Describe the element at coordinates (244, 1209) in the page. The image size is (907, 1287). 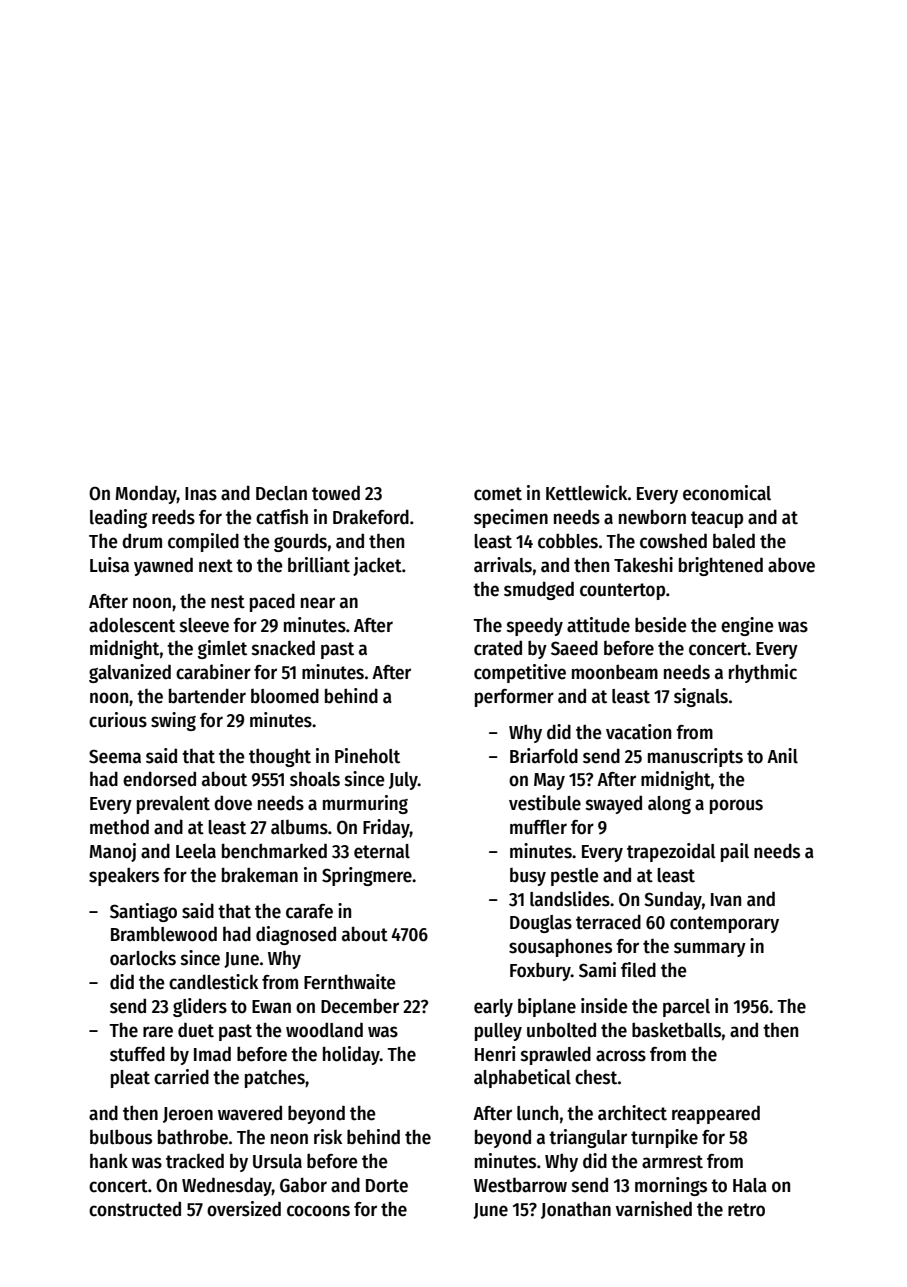
I see `oversized` at that location.
